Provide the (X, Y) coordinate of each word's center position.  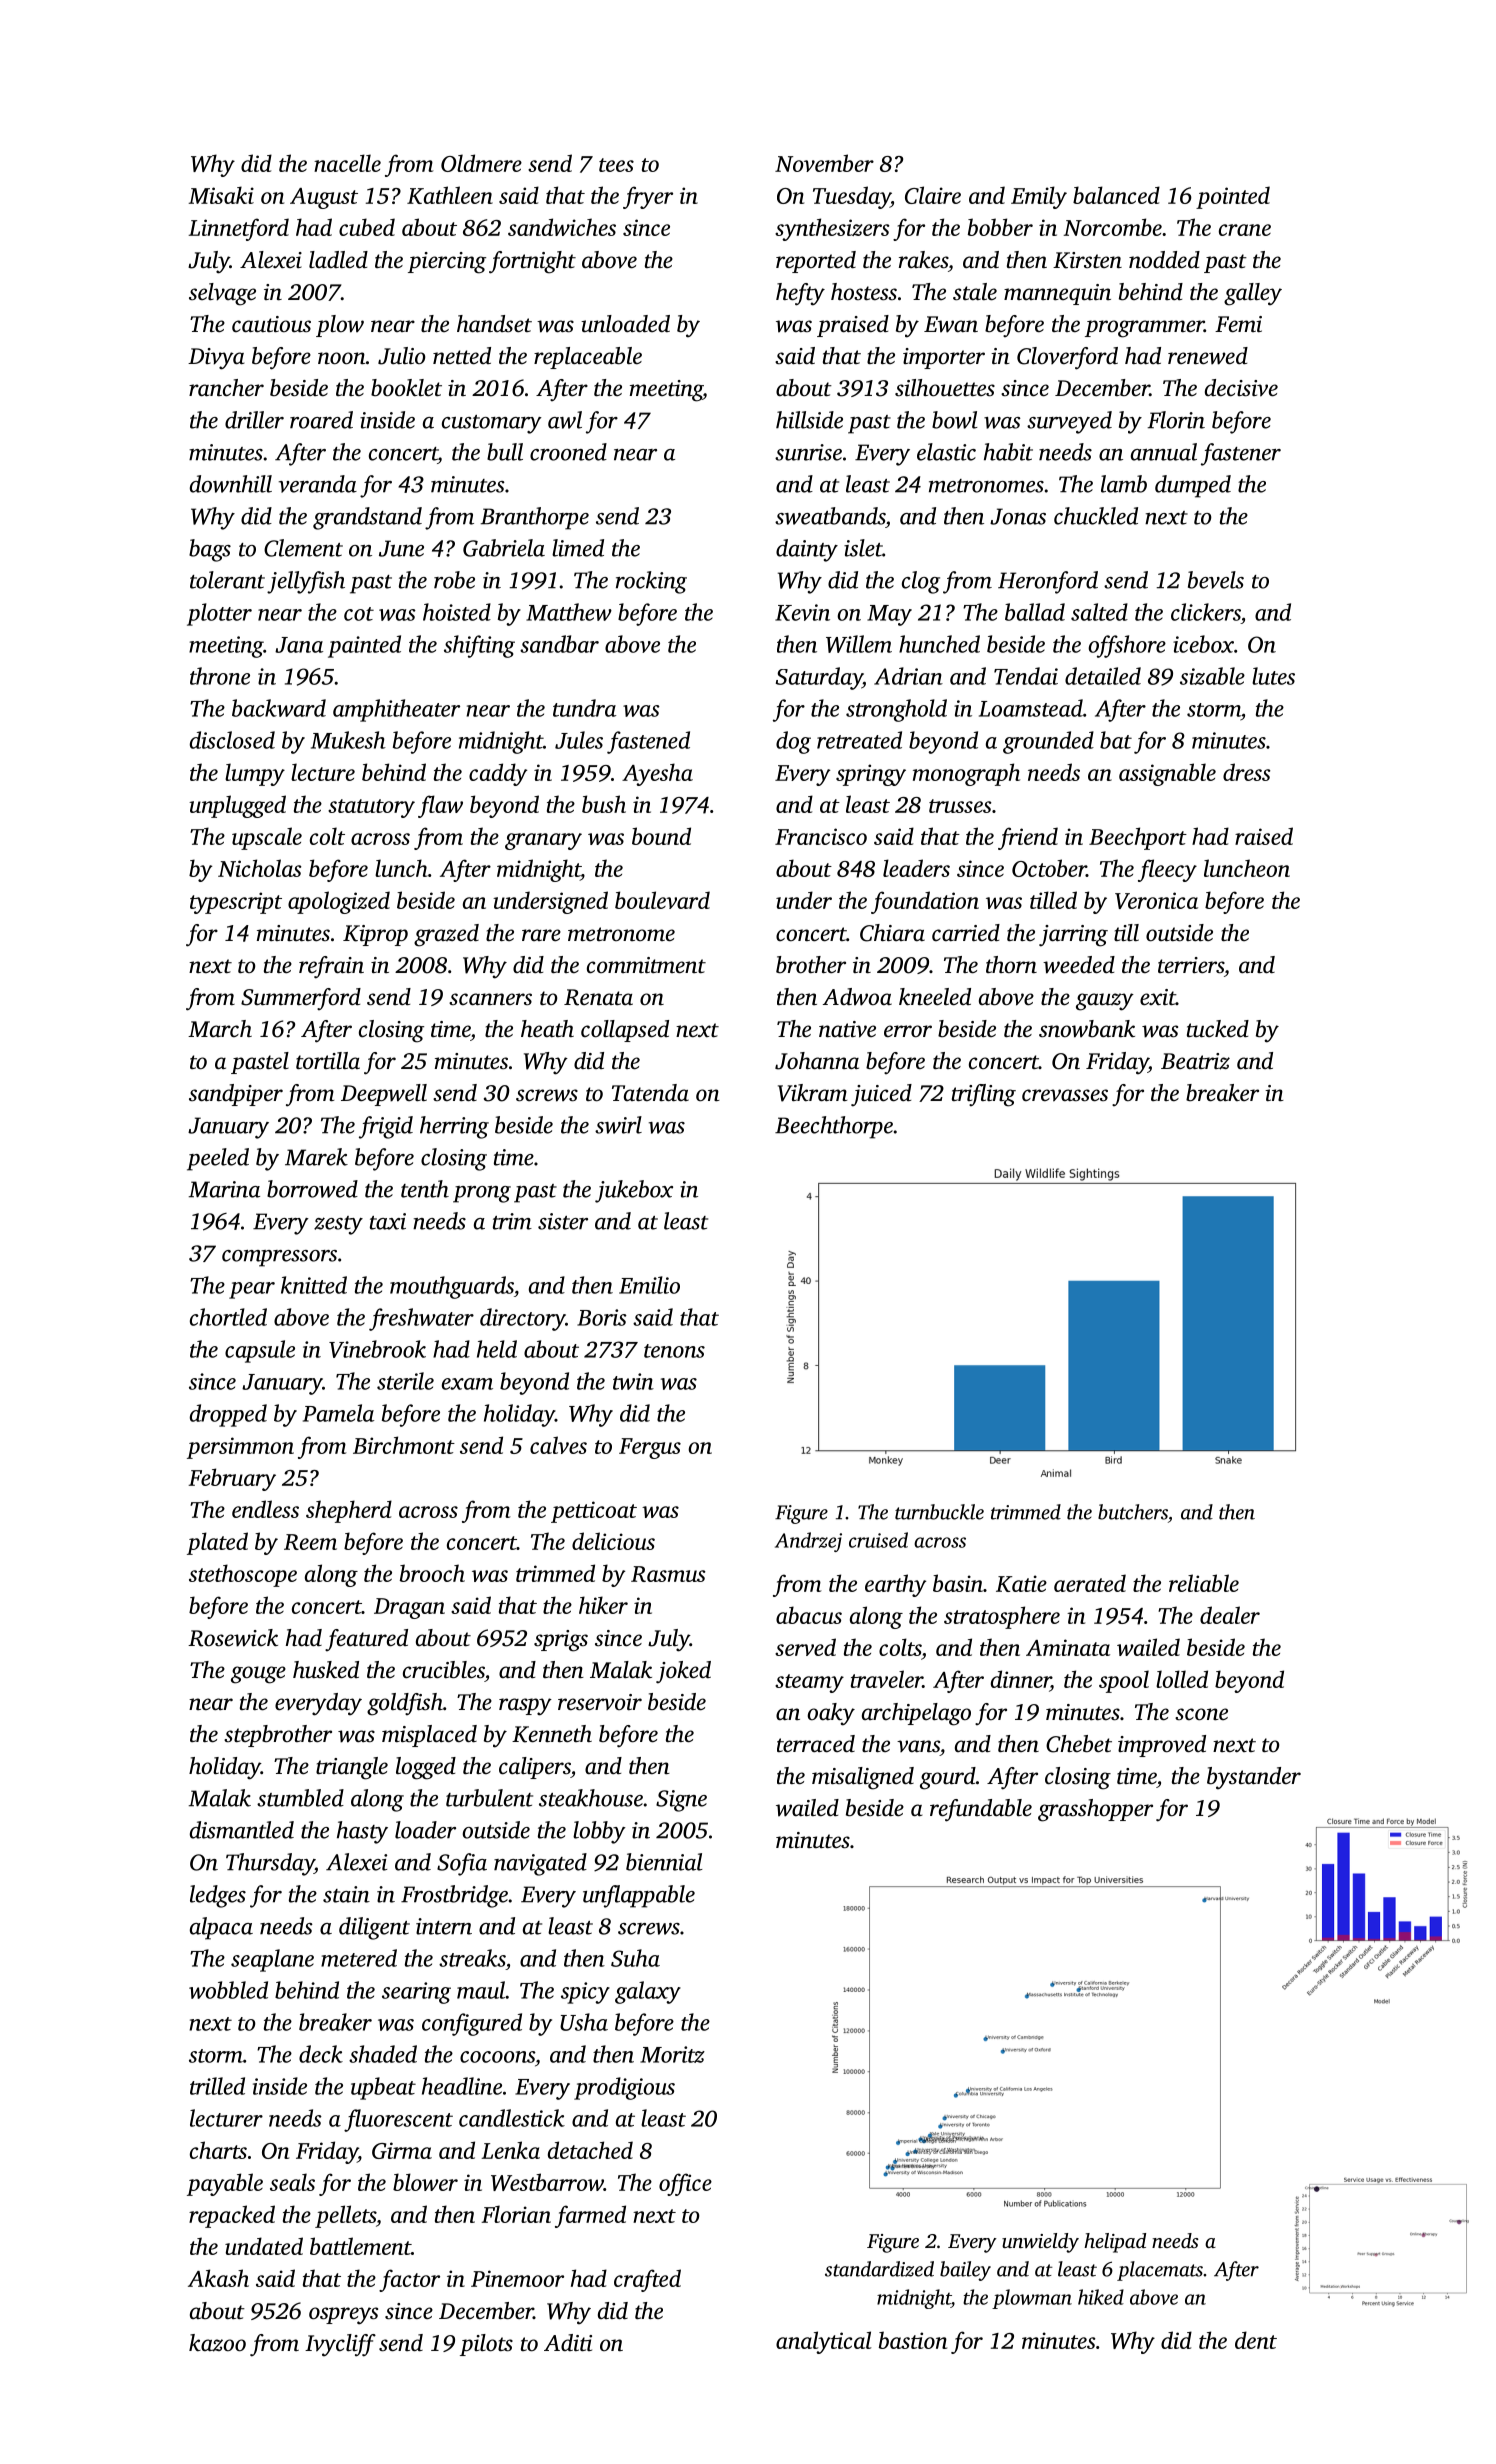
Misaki (221, 195)
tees (616, 165)
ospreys (343, 2316)
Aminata (1068, 1647)
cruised (878, 1540)
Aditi (568, 2342)
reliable (1204, 1583)
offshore (1127, 646)
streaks (472, 1958)
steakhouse (591, 1798)
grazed (446, 935)
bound (661, 836)
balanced (1116, 195)
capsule (260, 1351)
